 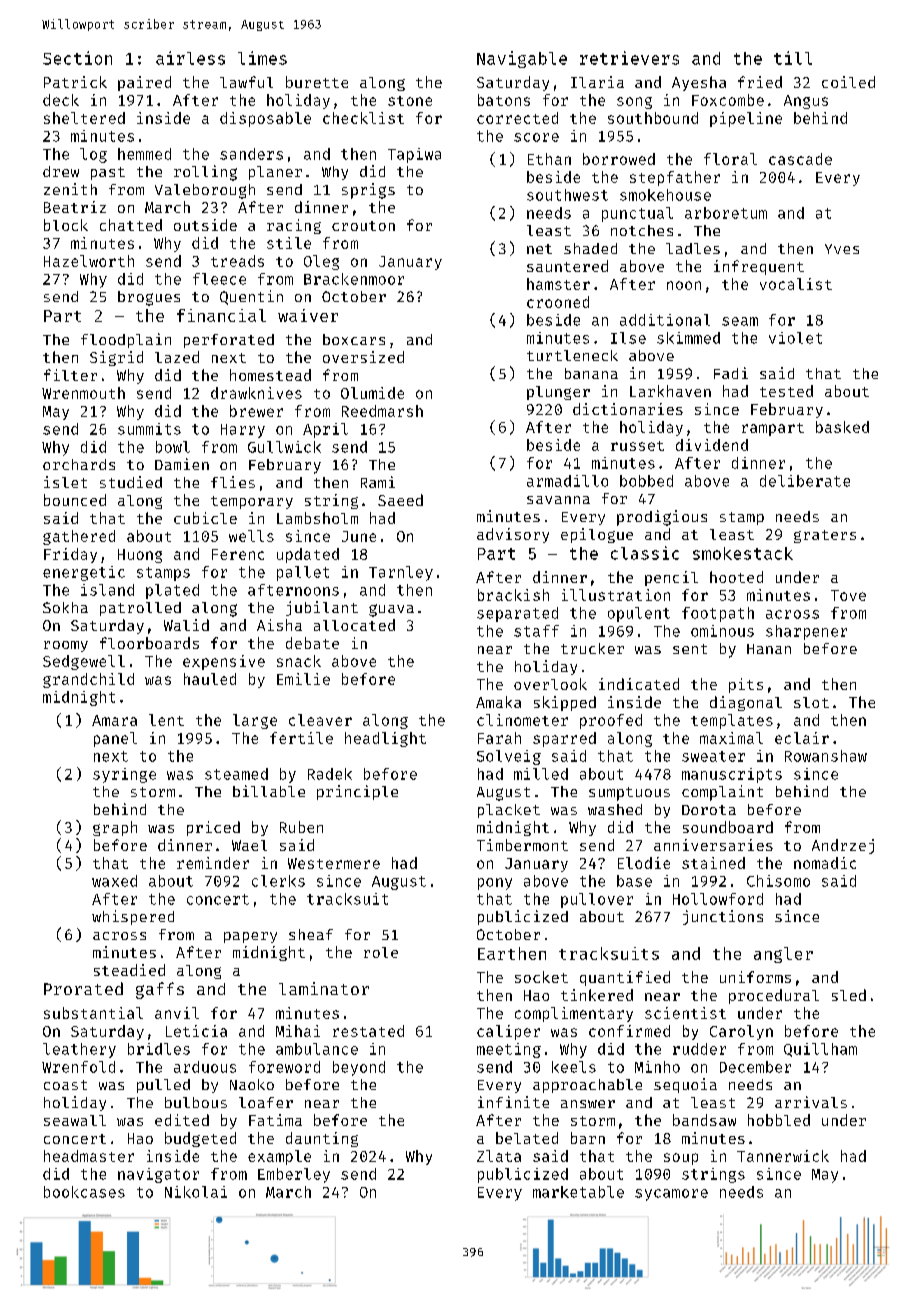 I want to click on stone, so click(x=410, y=101).
